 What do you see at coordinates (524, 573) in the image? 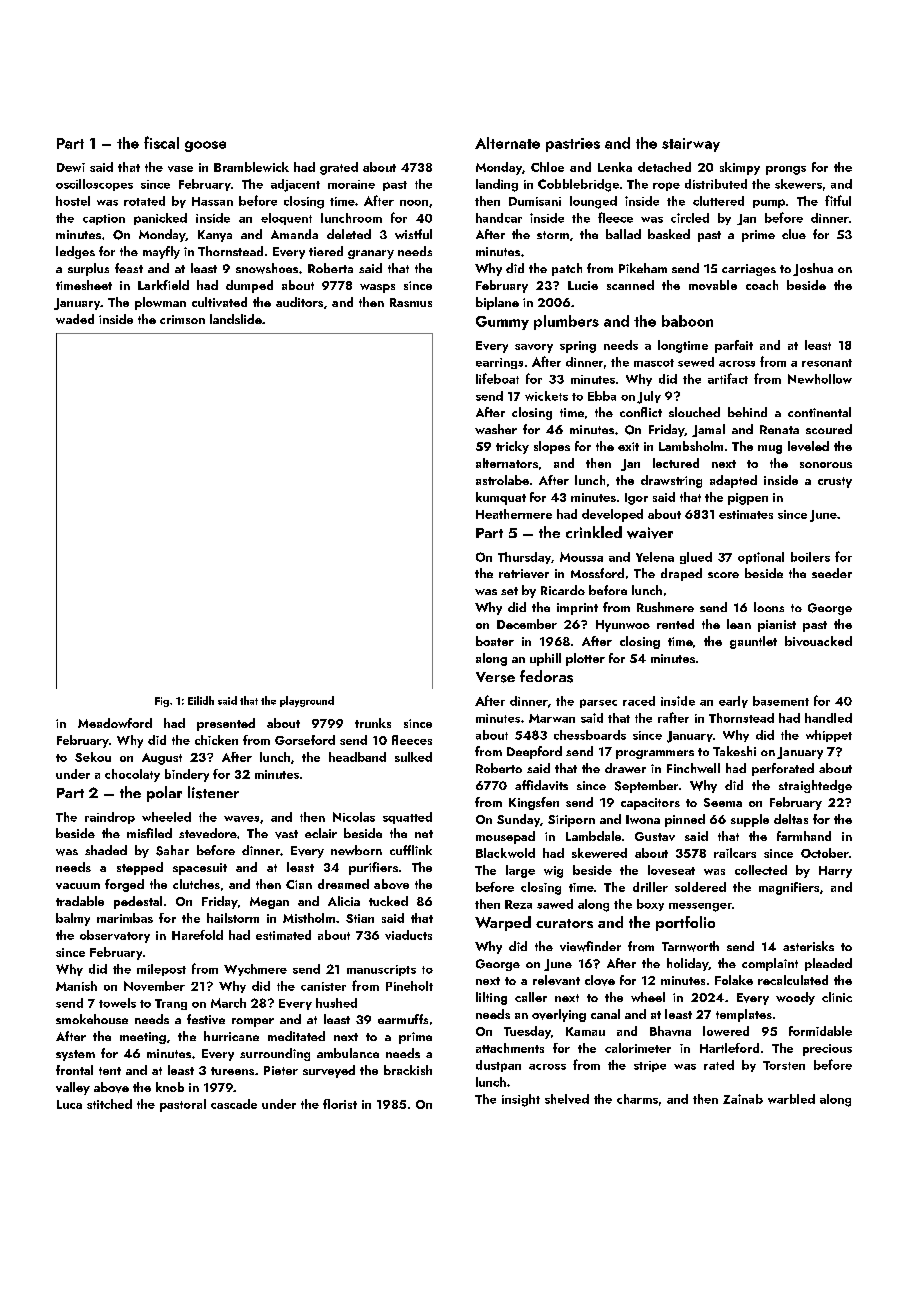
I see `retriever` at bounding box center [524, 573].
